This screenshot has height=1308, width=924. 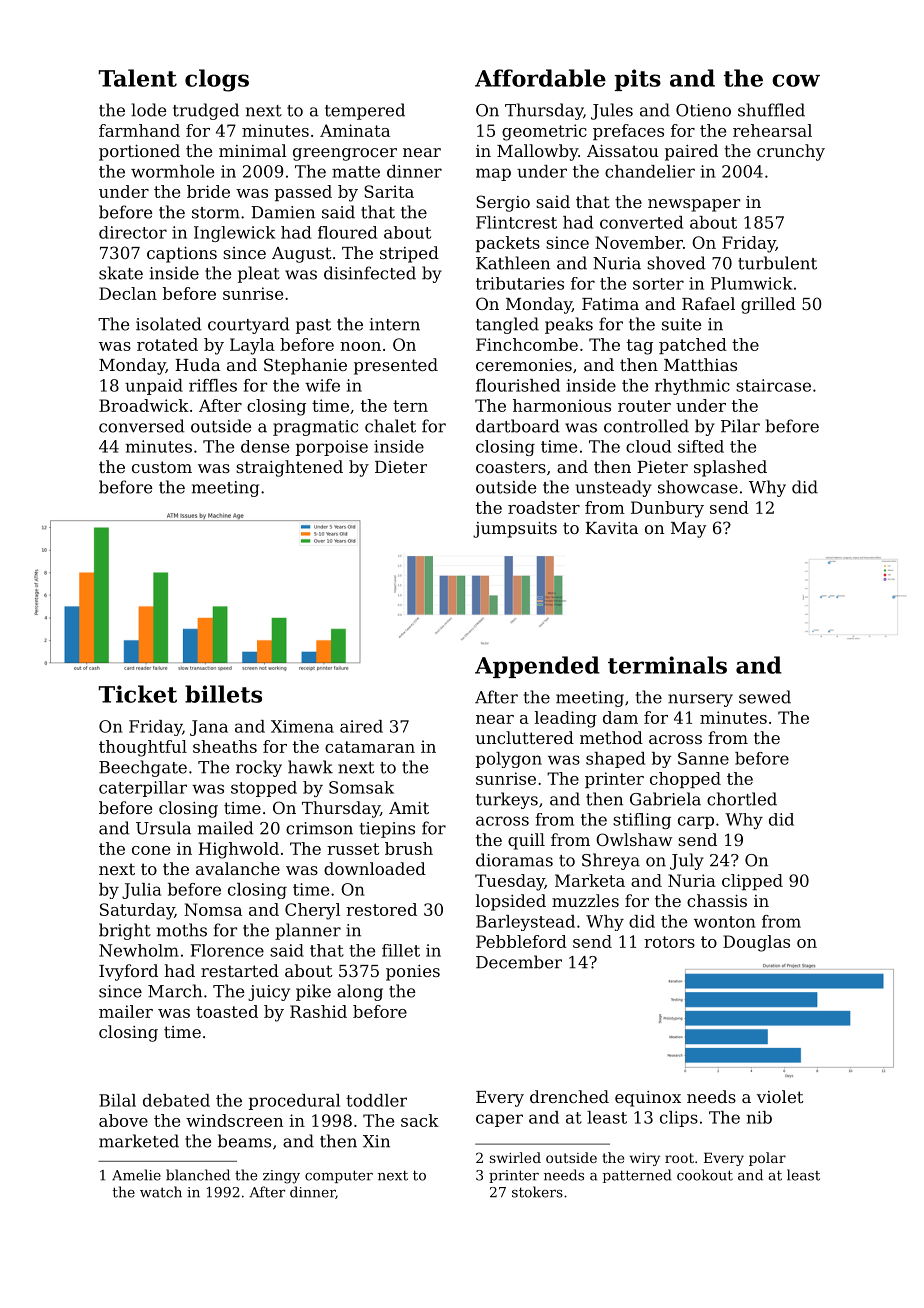 I want to click on portioned, so click(x=139, y=152).
